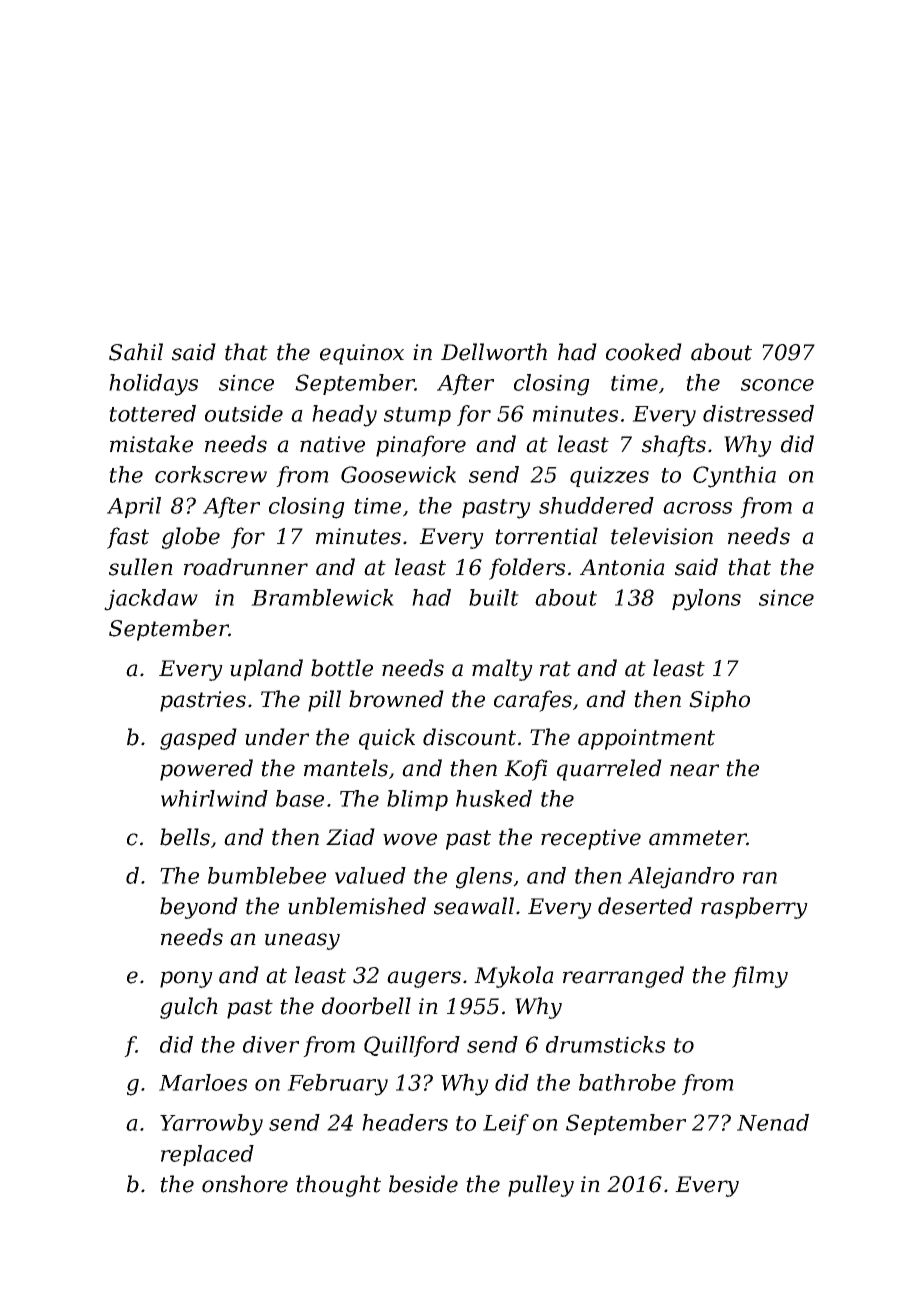  I want to click on corkscrew, so click(211, 474).
